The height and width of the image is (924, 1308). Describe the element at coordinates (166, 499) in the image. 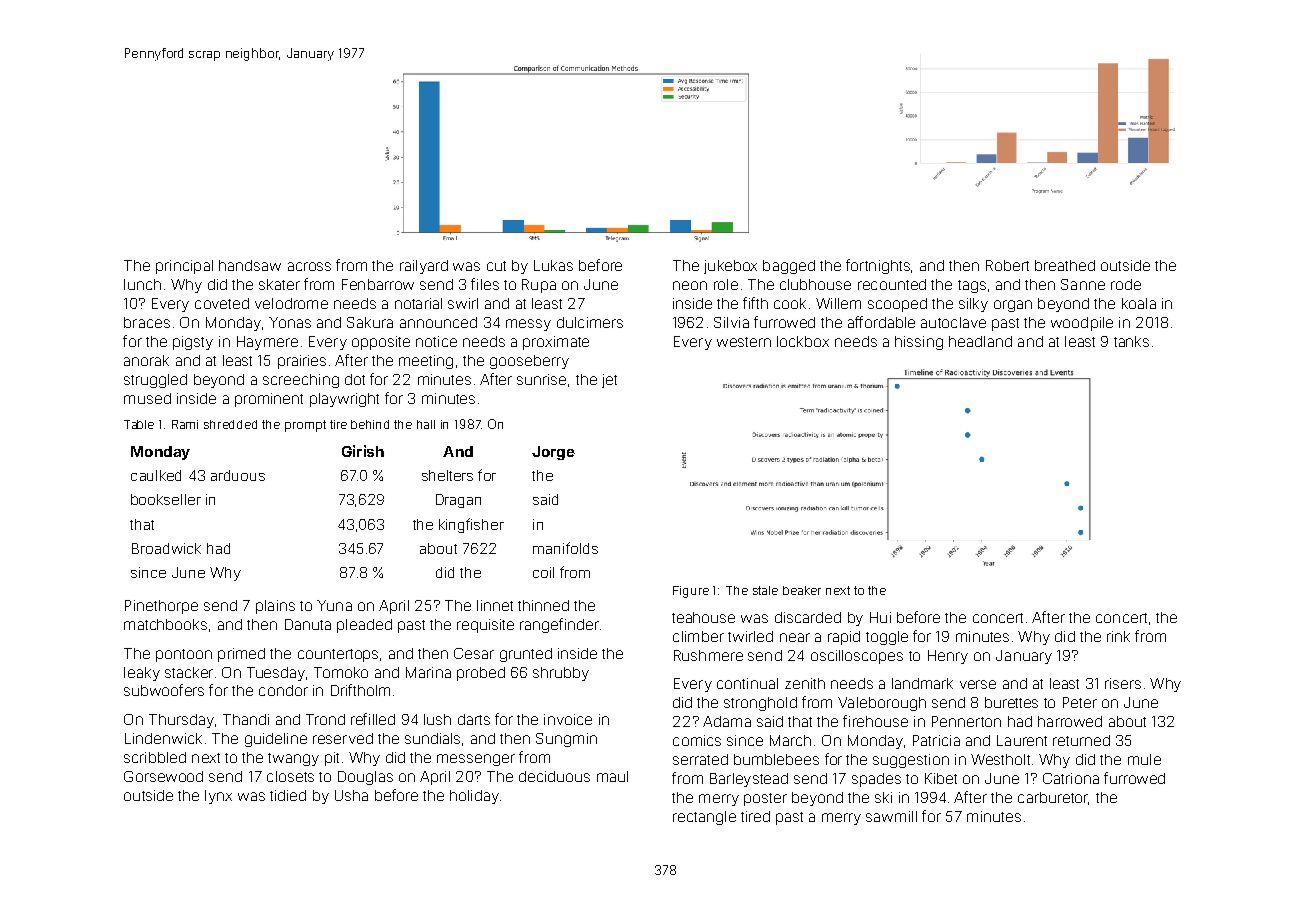

I see `bookseller` at that location.
